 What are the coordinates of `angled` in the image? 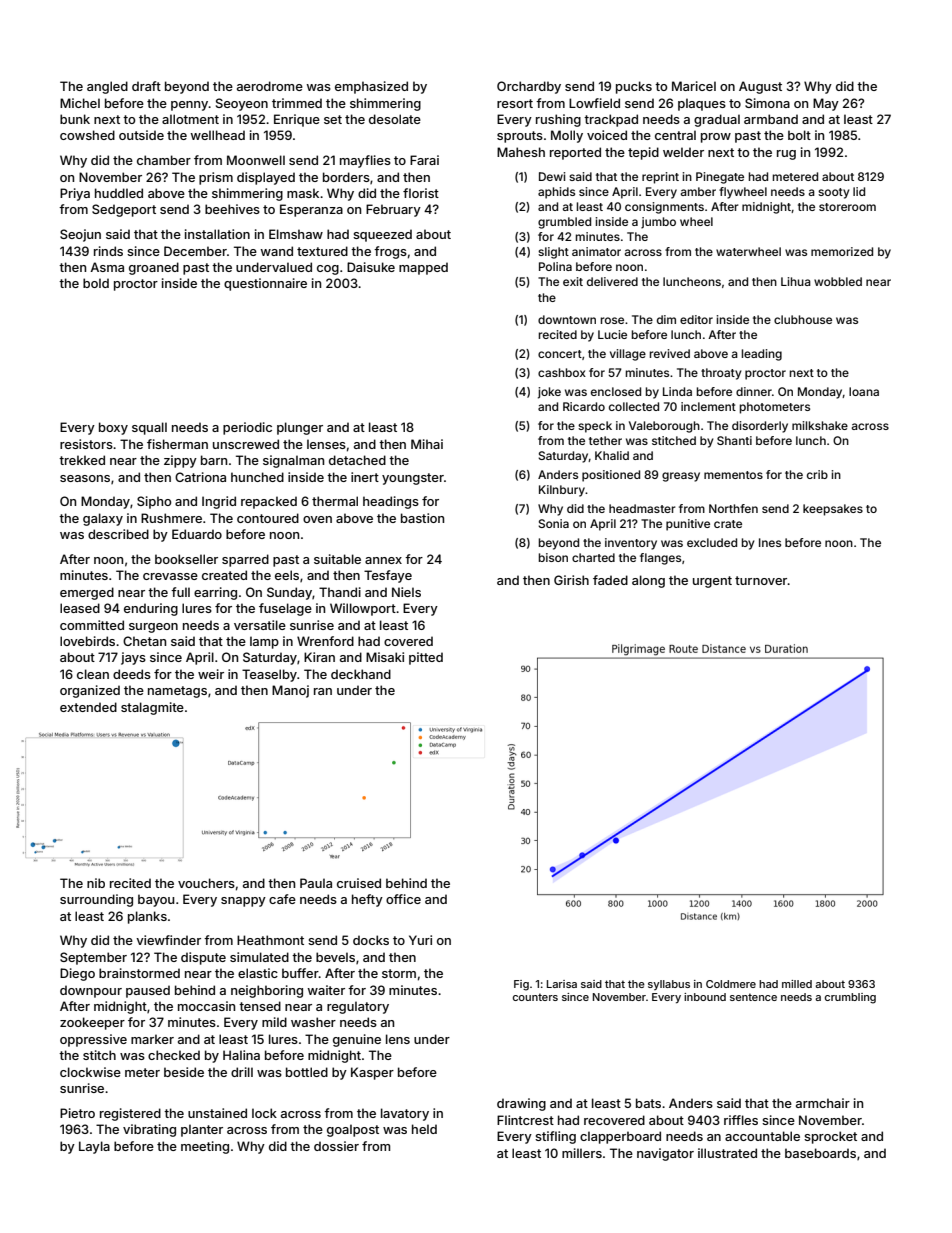 It's located at (107, 87).
